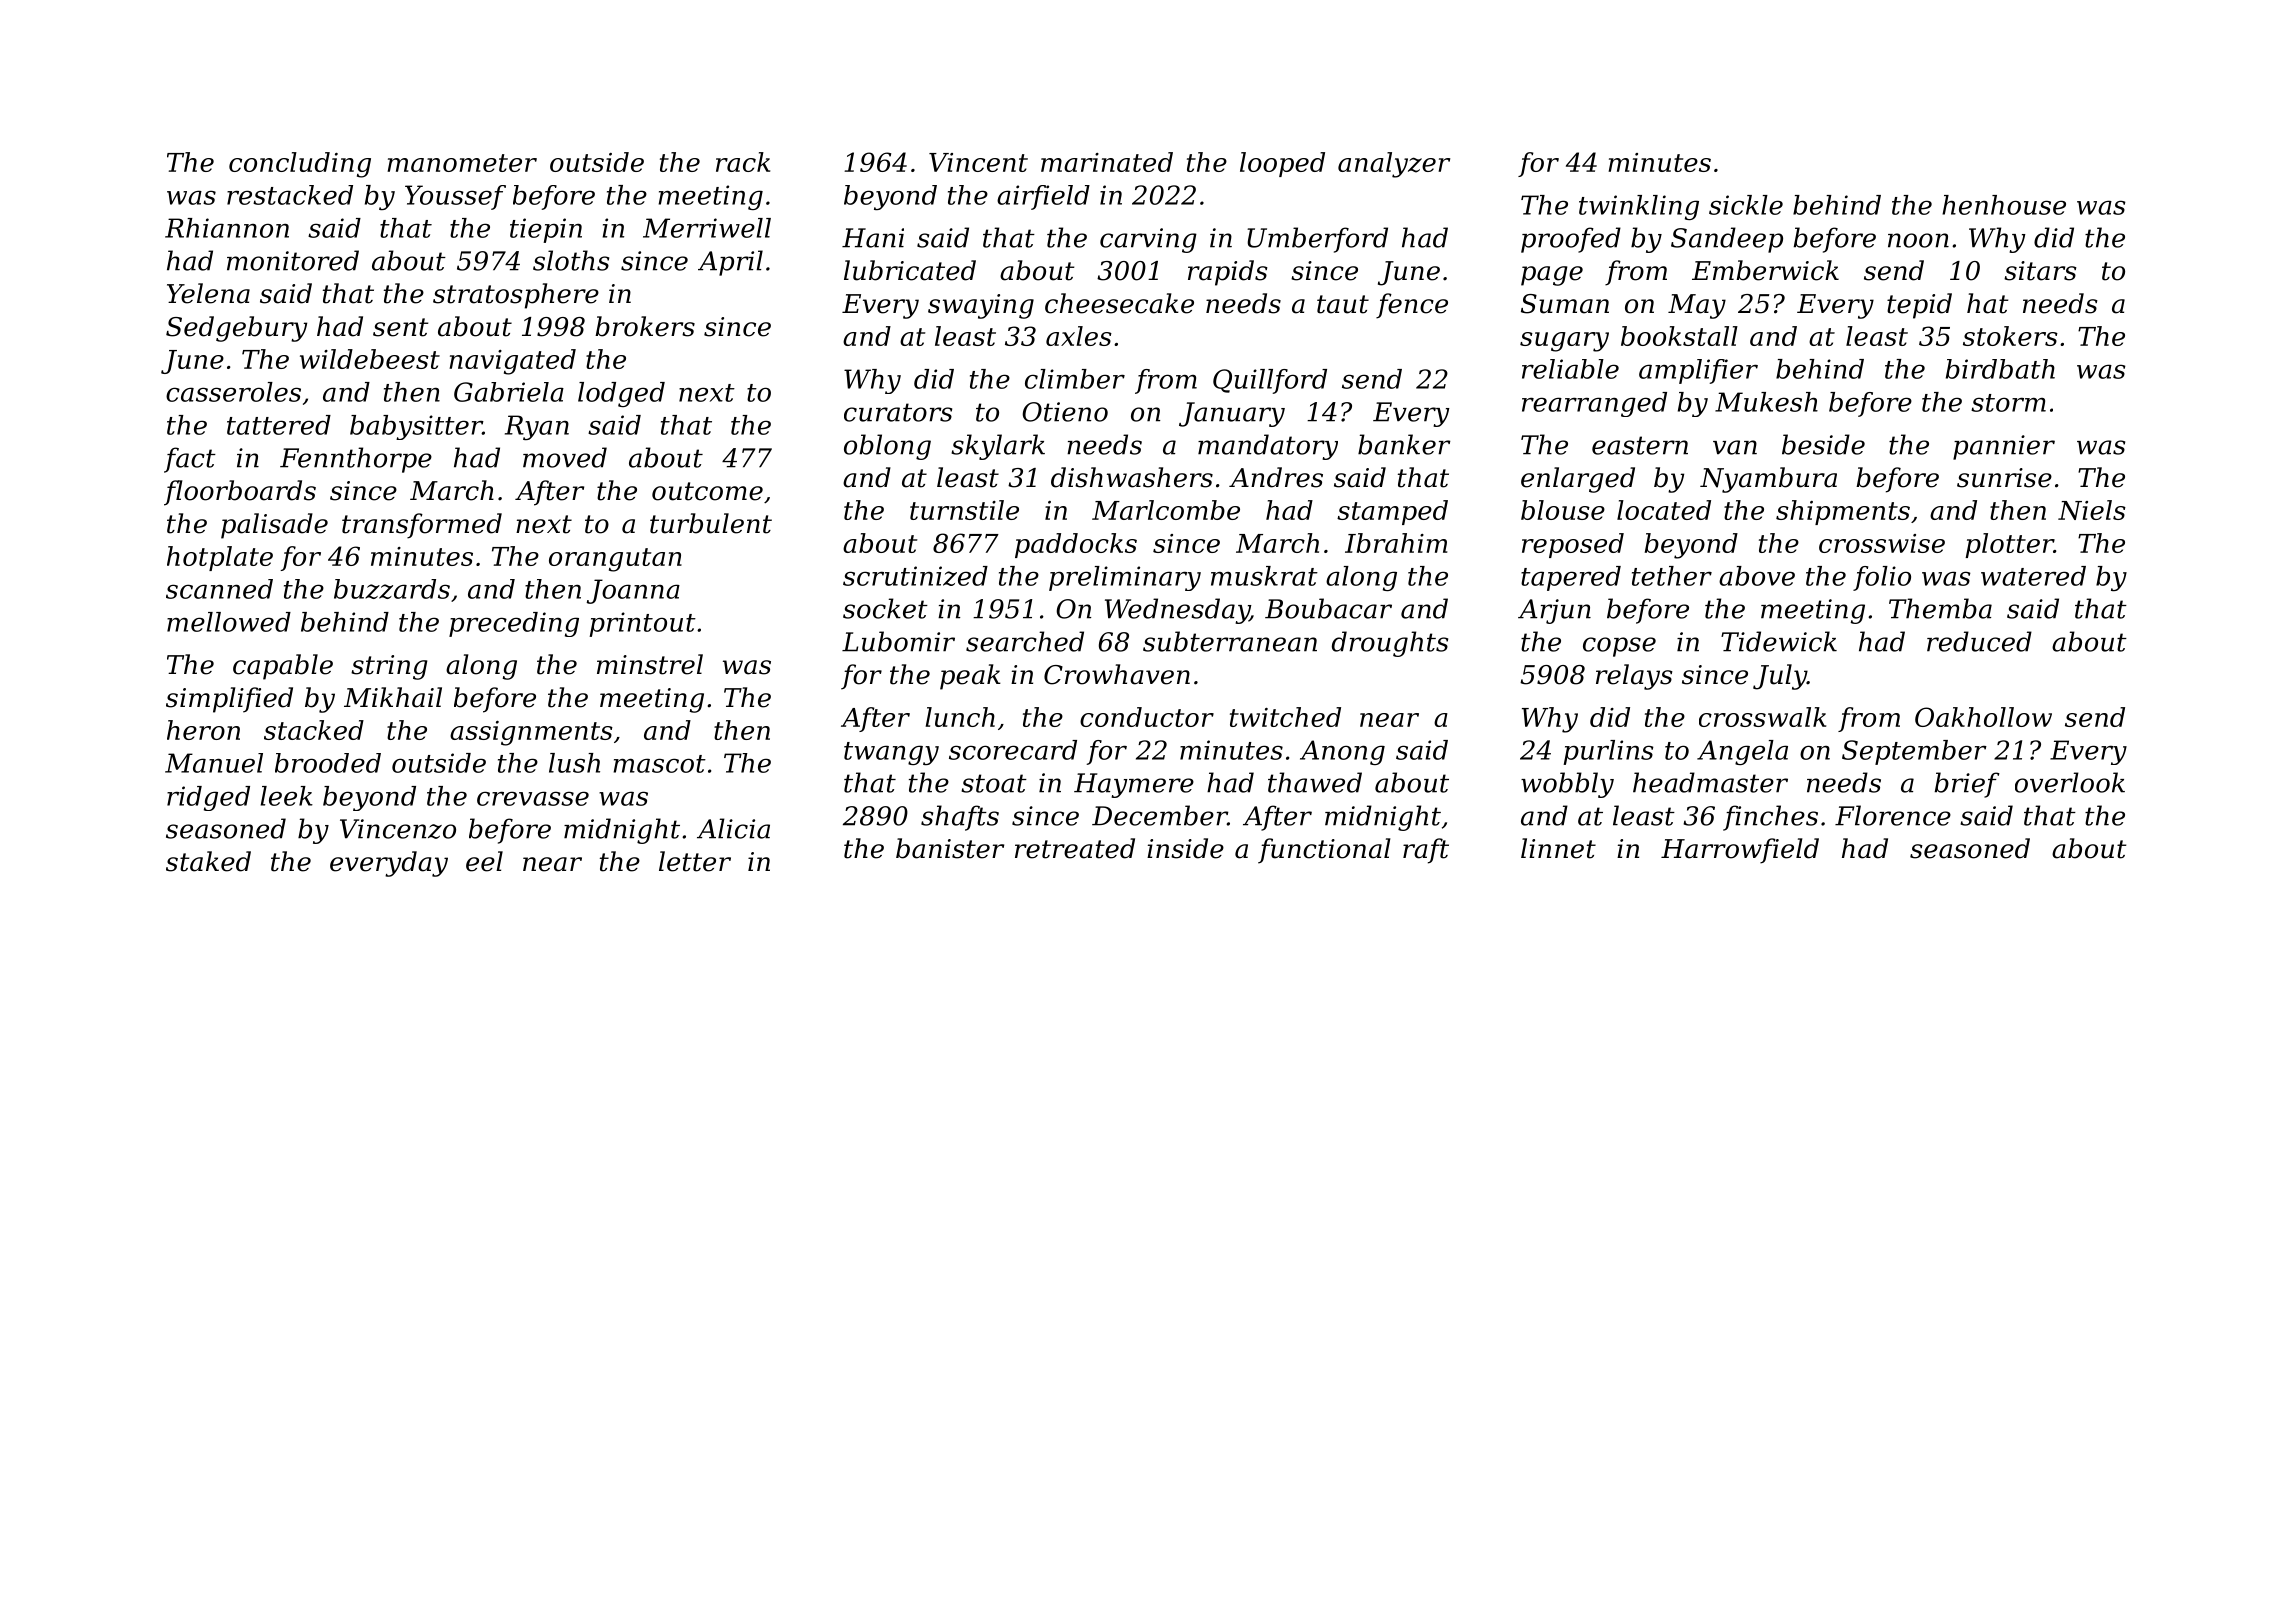  What do you see at coordinates (208, 861) in the screenshot?
I see `staked` at bounding box center [208, 861].
